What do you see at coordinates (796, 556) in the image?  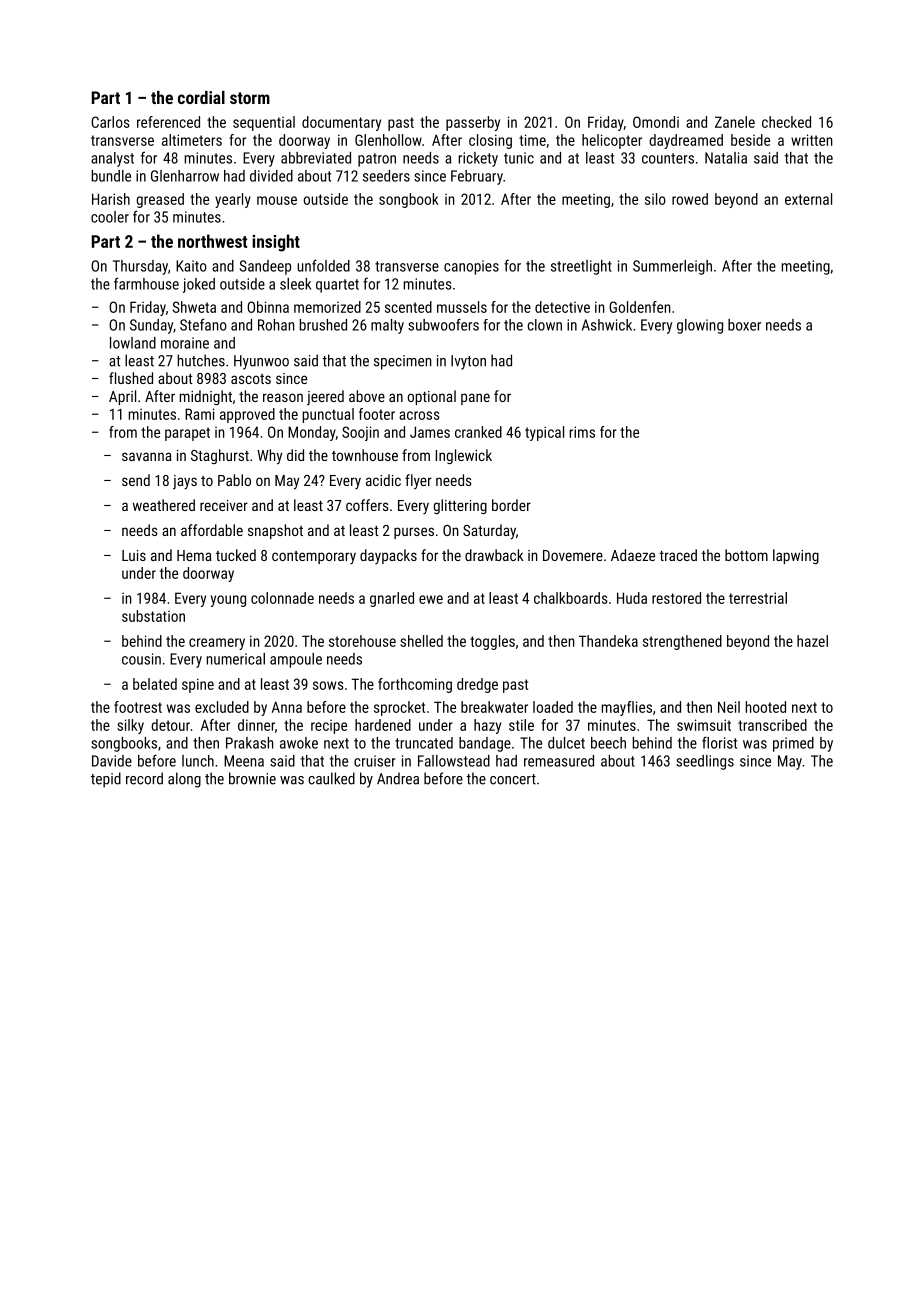 I see `lapwing` at bounding box center [796, 556].
